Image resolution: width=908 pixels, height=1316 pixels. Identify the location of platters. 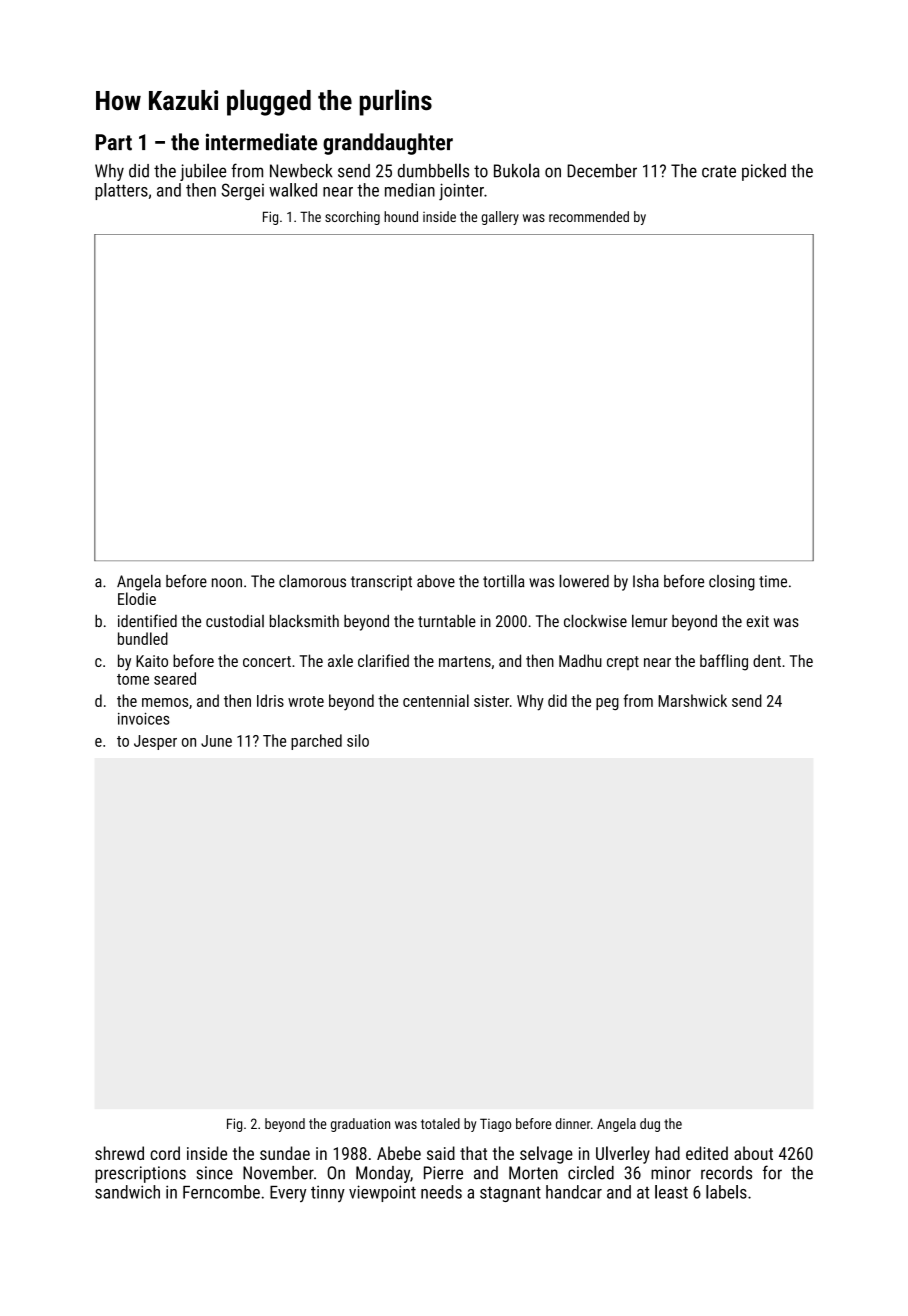
(121, 191).
